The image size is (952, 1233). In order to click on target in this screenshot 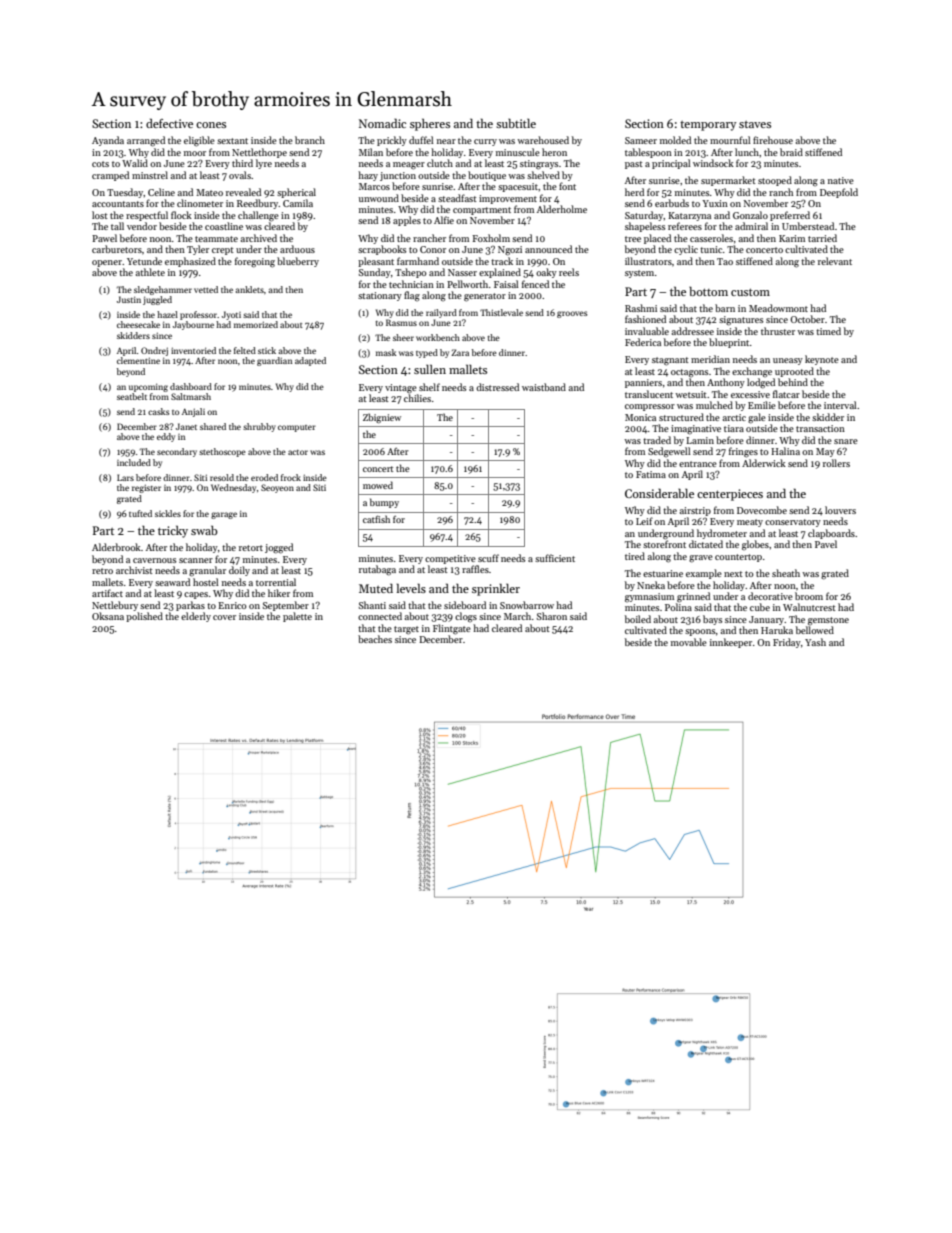, I will do `click(406, 630)`.
